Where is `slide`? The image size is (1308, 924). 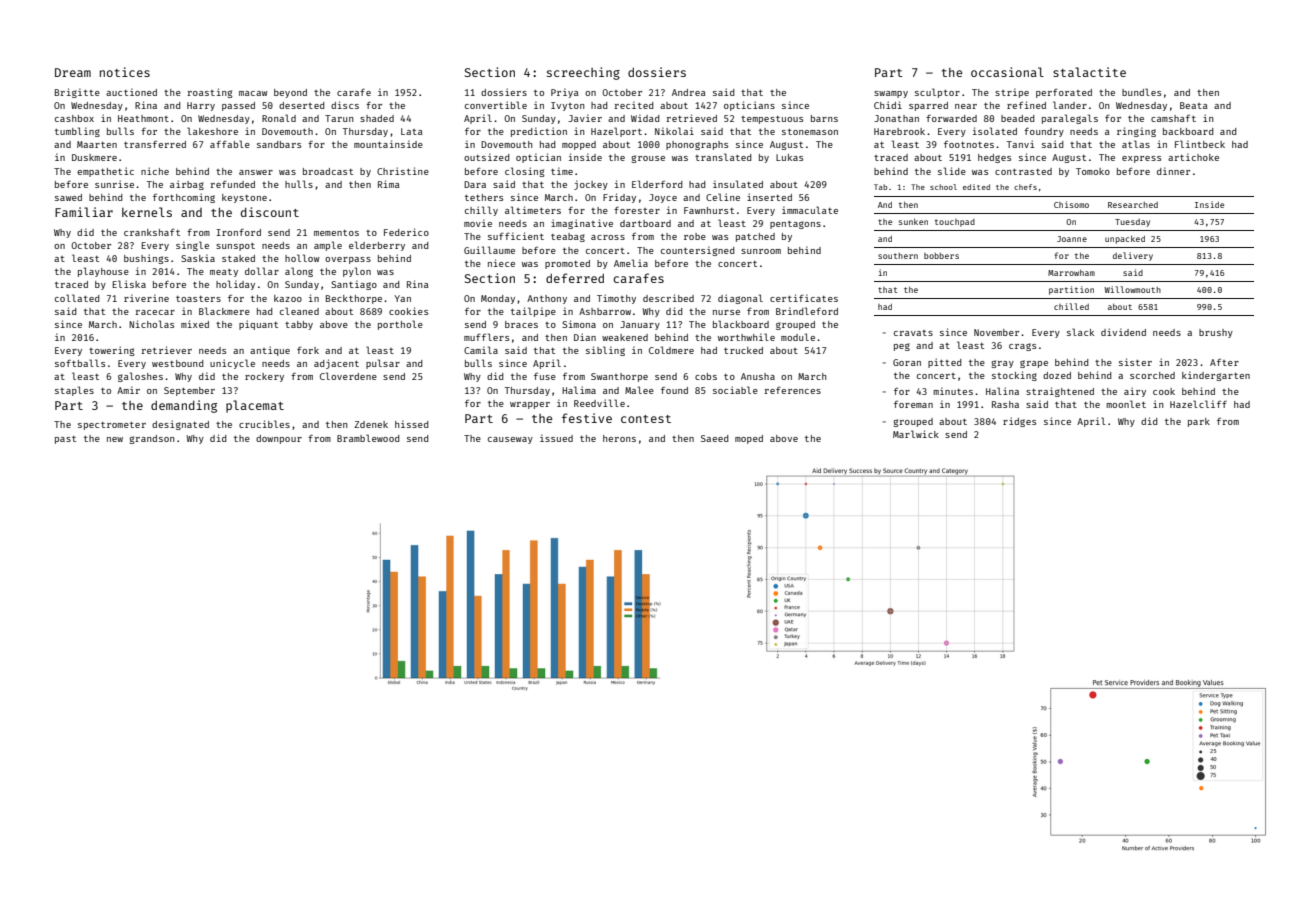
slide is located at coordinates (952, 171).
